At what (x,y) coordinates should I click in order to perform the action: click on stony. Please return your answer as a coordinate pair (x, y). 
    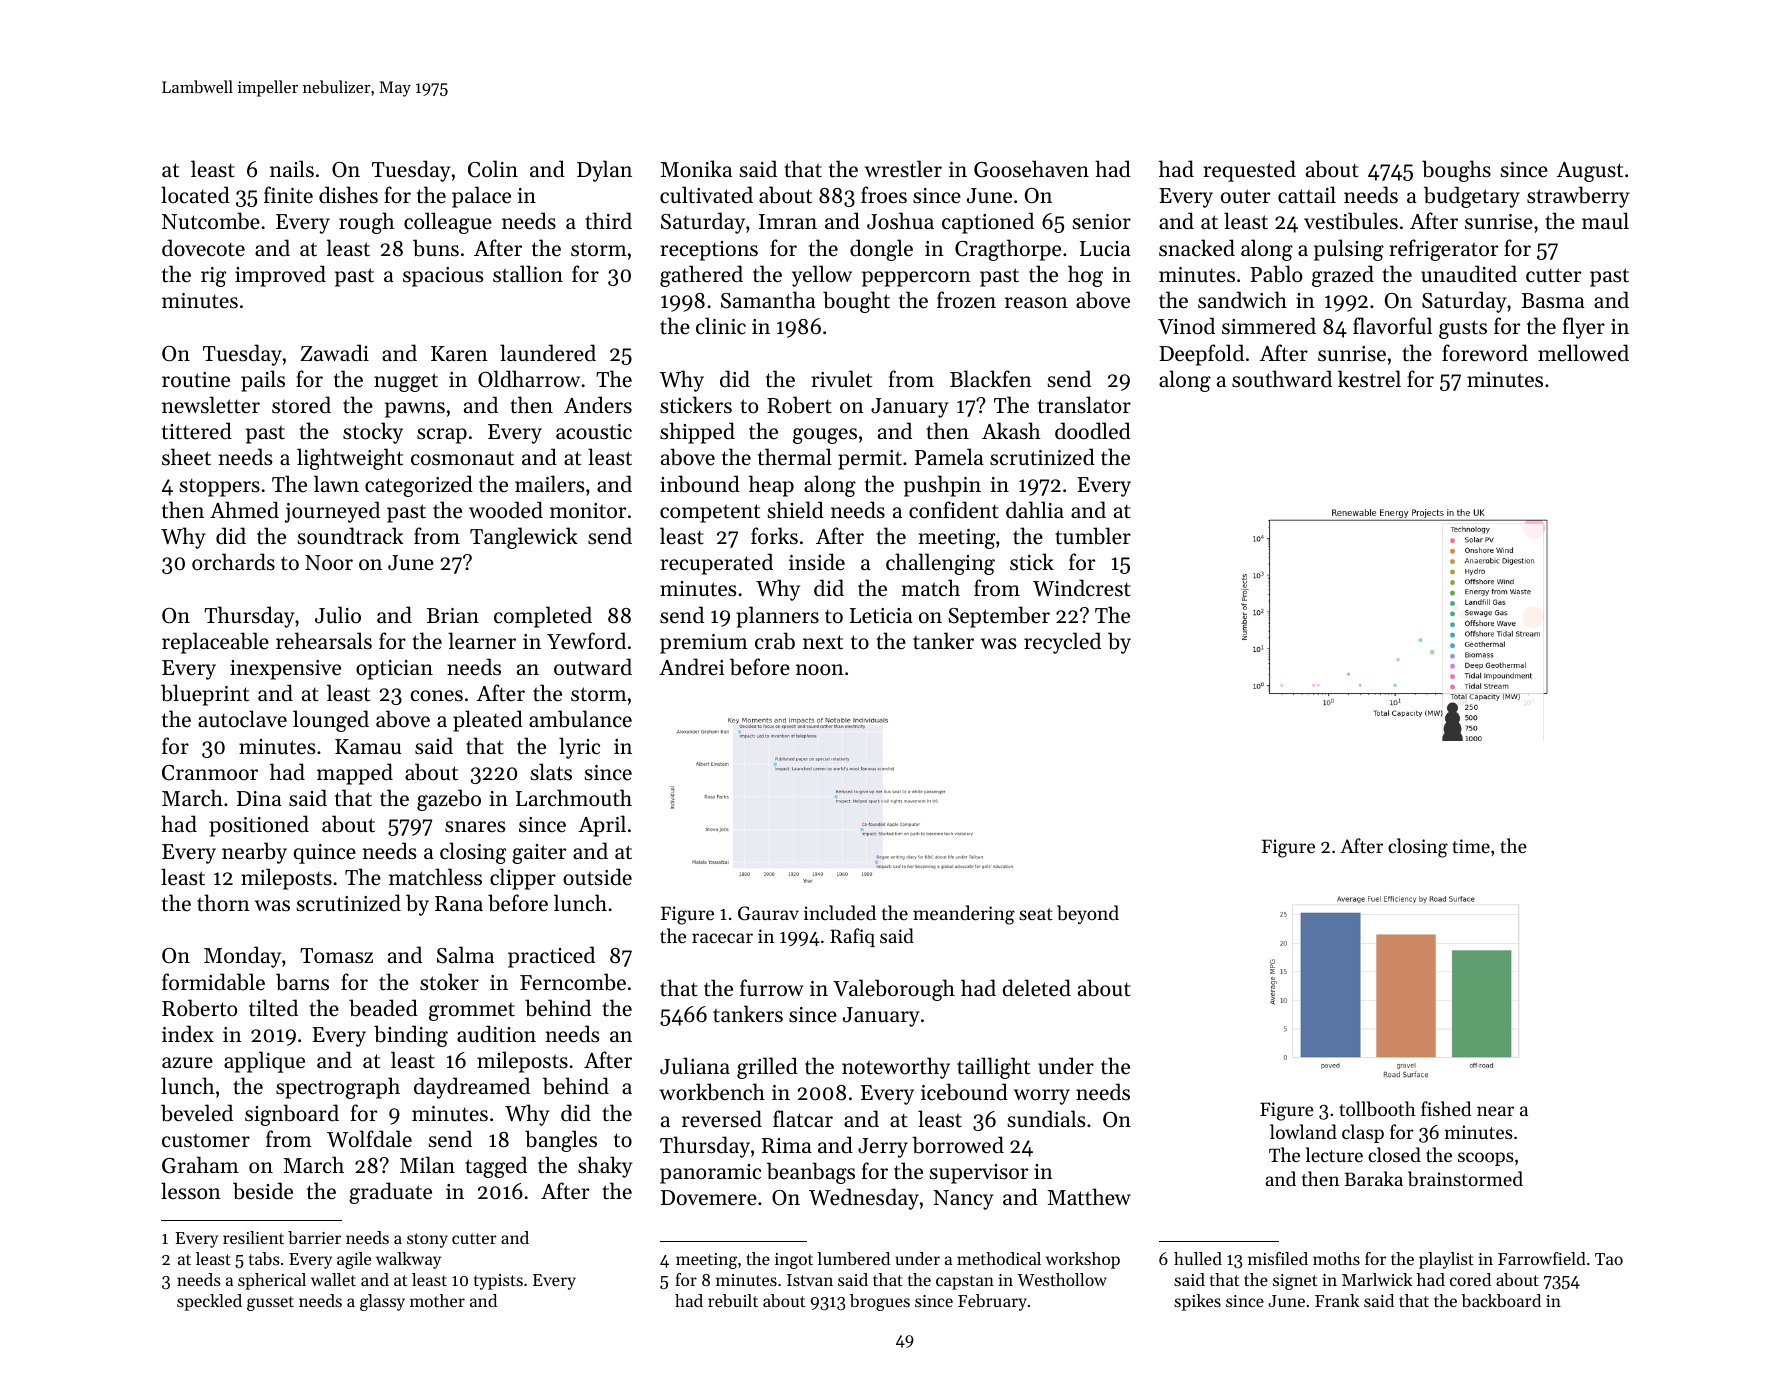
    Looking at the image, I should click on (427, 1240).
